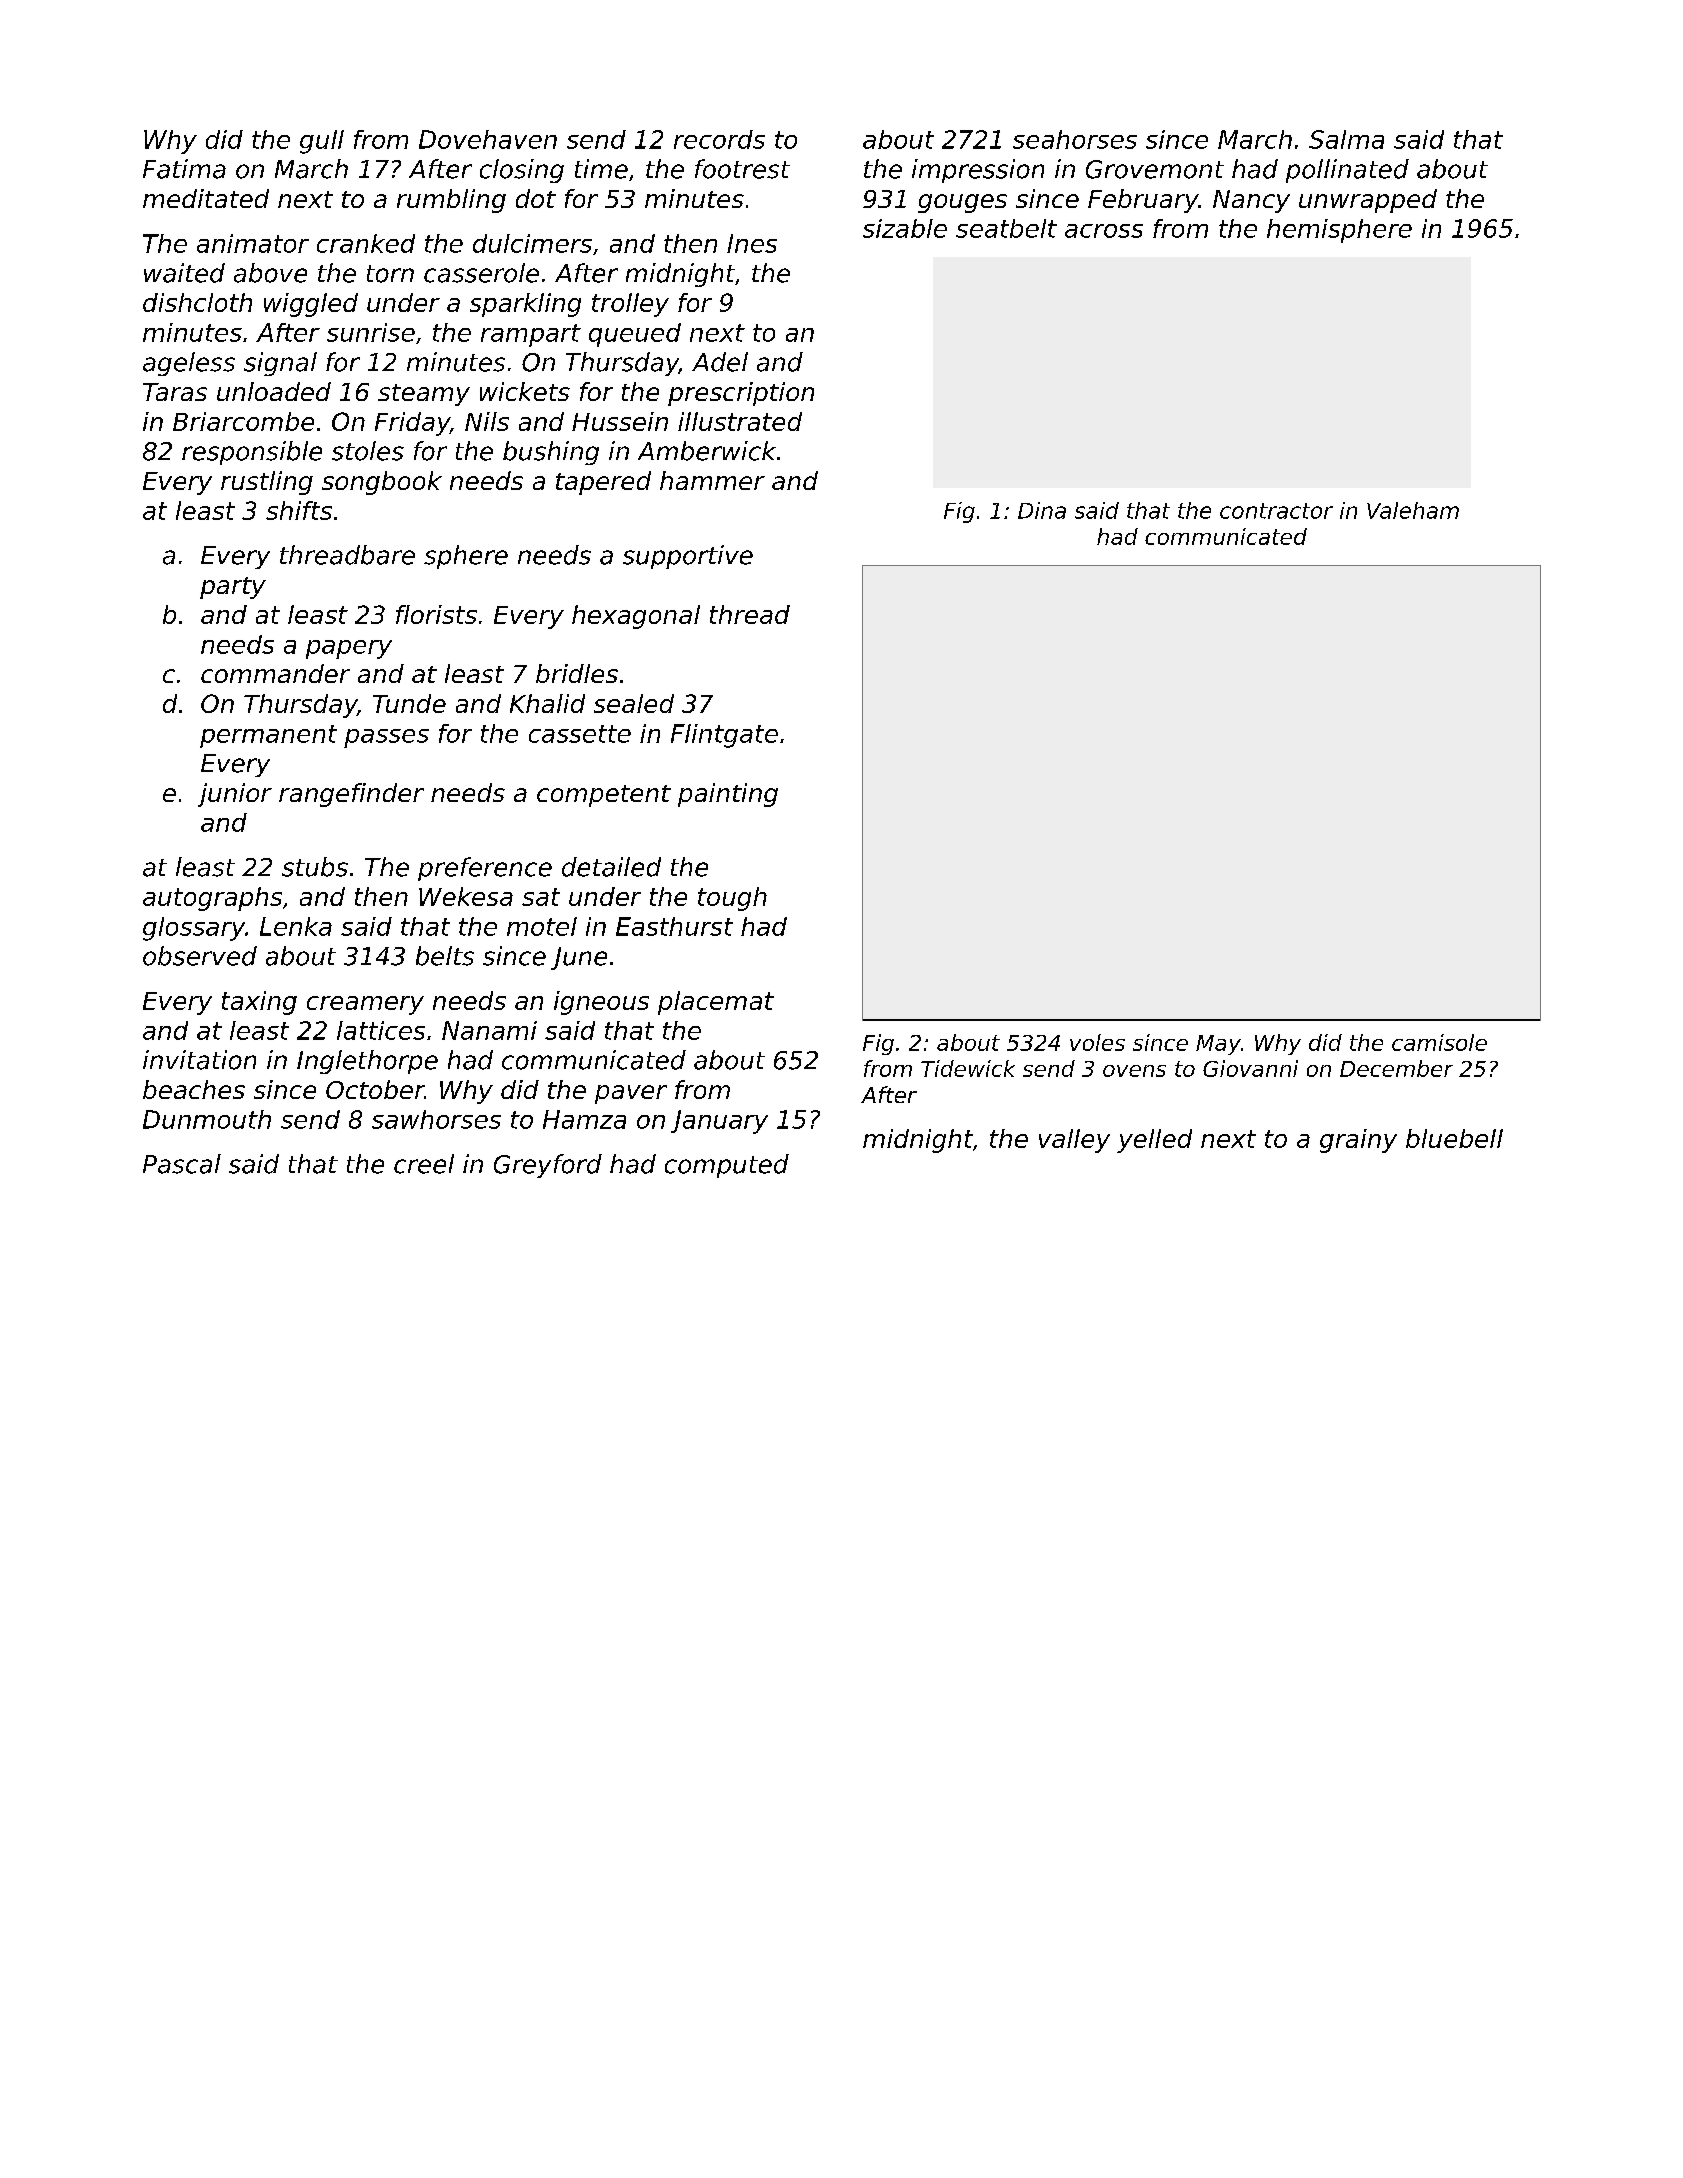 The image size is (1683, 2178). Describe the element at coordinates (235, 795) in the screenshot. I see `junior` at that location.
